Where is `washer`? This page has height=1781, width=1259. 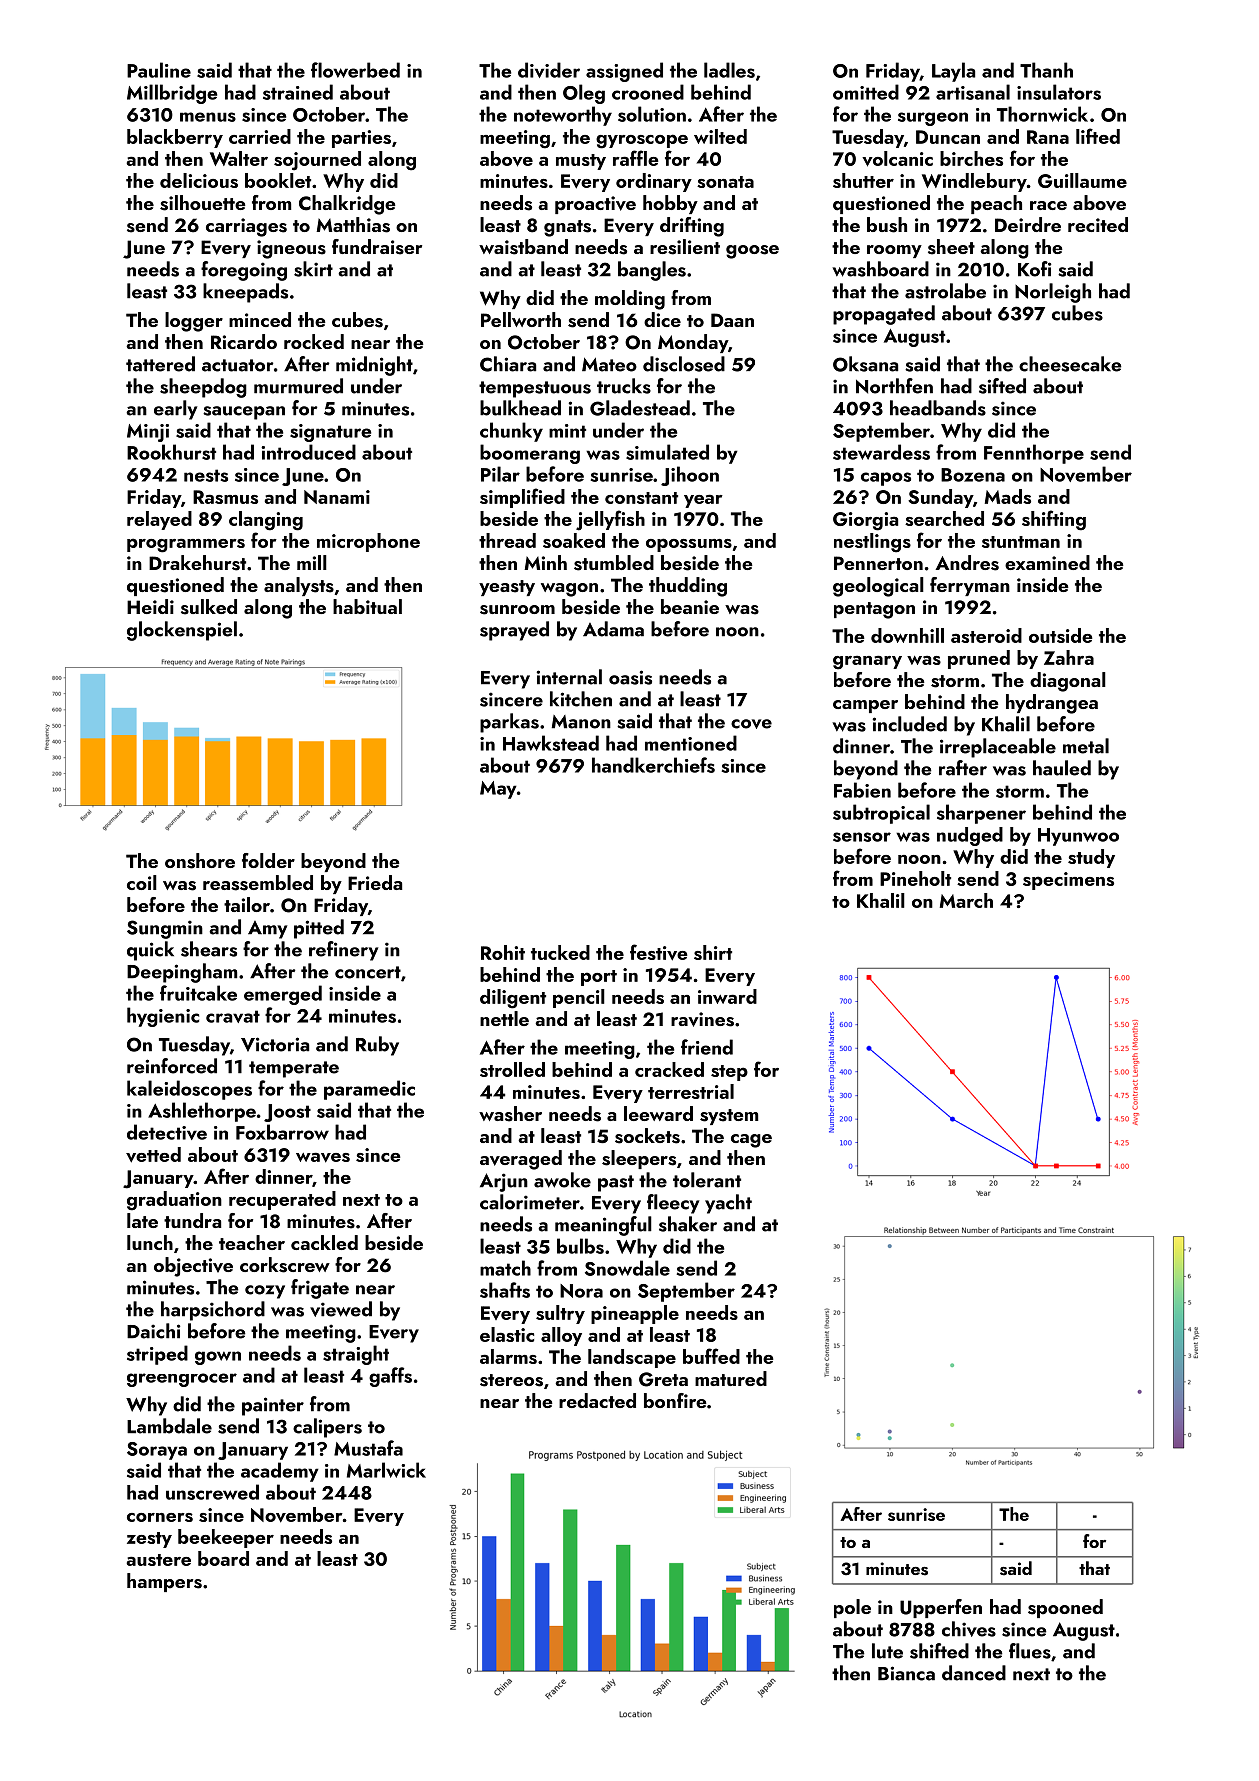
washer is located at coordinates (510, 1114).
